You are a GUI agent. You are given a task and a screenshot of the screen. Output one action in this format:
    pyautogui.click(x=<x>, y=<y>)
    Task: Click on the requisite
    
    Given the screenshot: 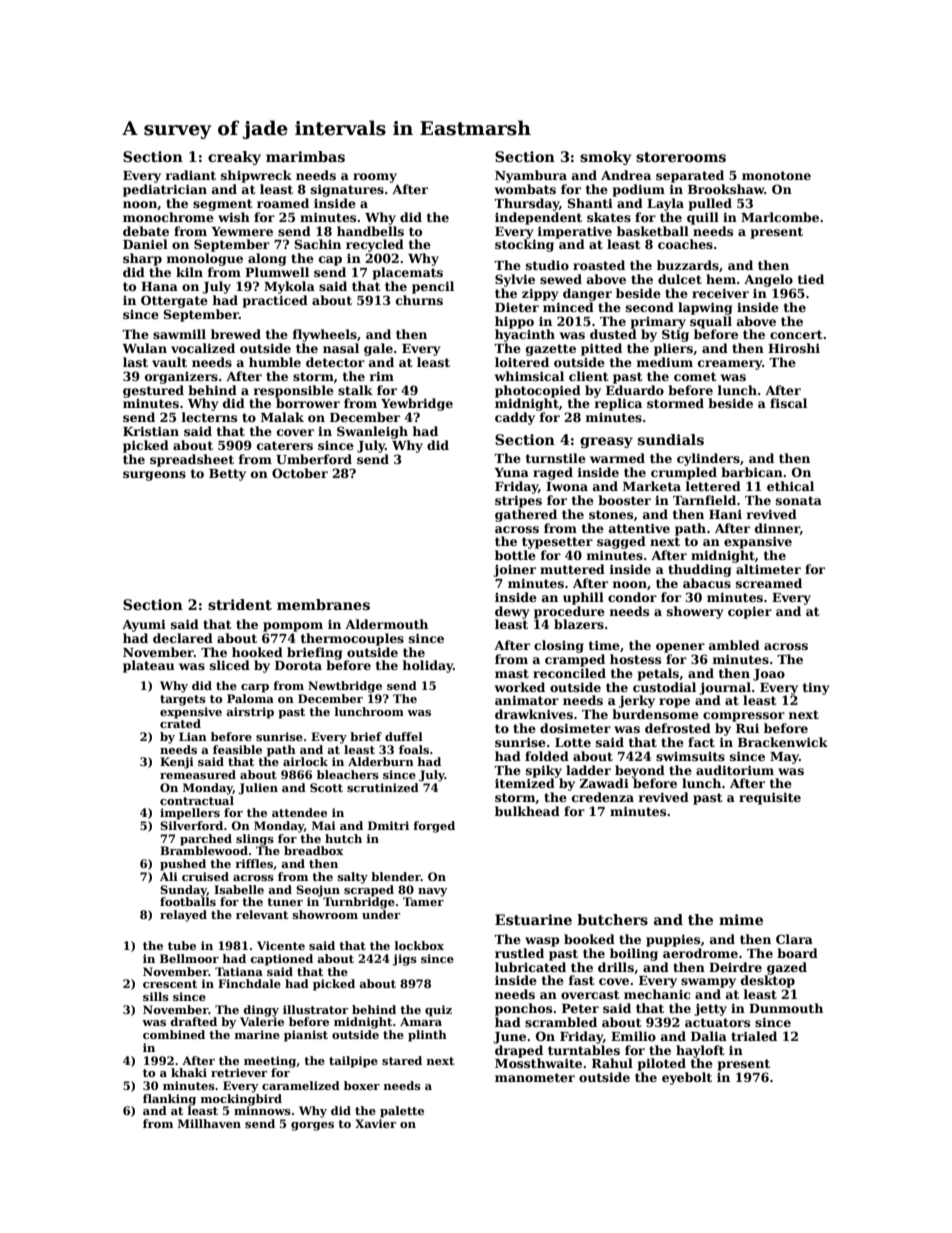 What is the action you would take?
    pyautogui.click(x=770, y=798)
